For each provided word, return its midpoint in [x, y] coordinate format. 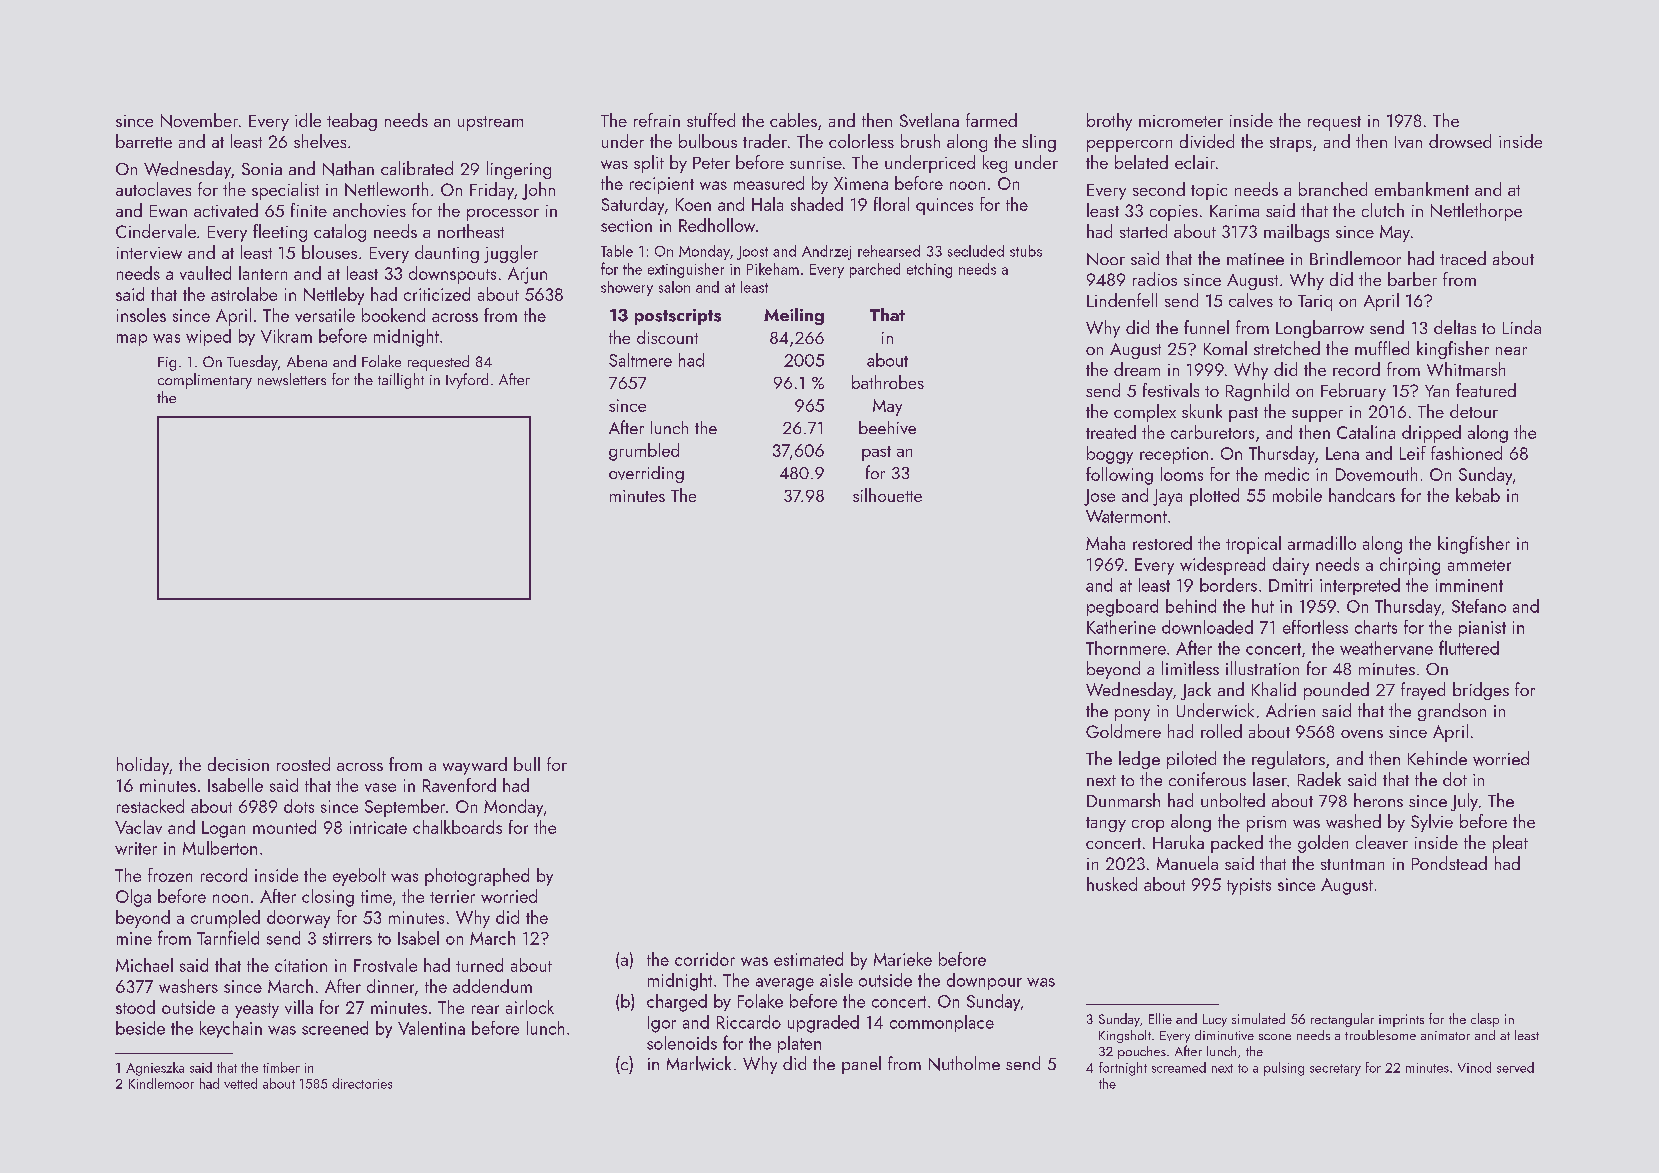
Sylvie [1432, 823]
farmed [991, 120]
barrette [144, 141]
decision [238, 764]
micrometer [1181, 121]
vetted [240, 1083]
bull [527, 764]
